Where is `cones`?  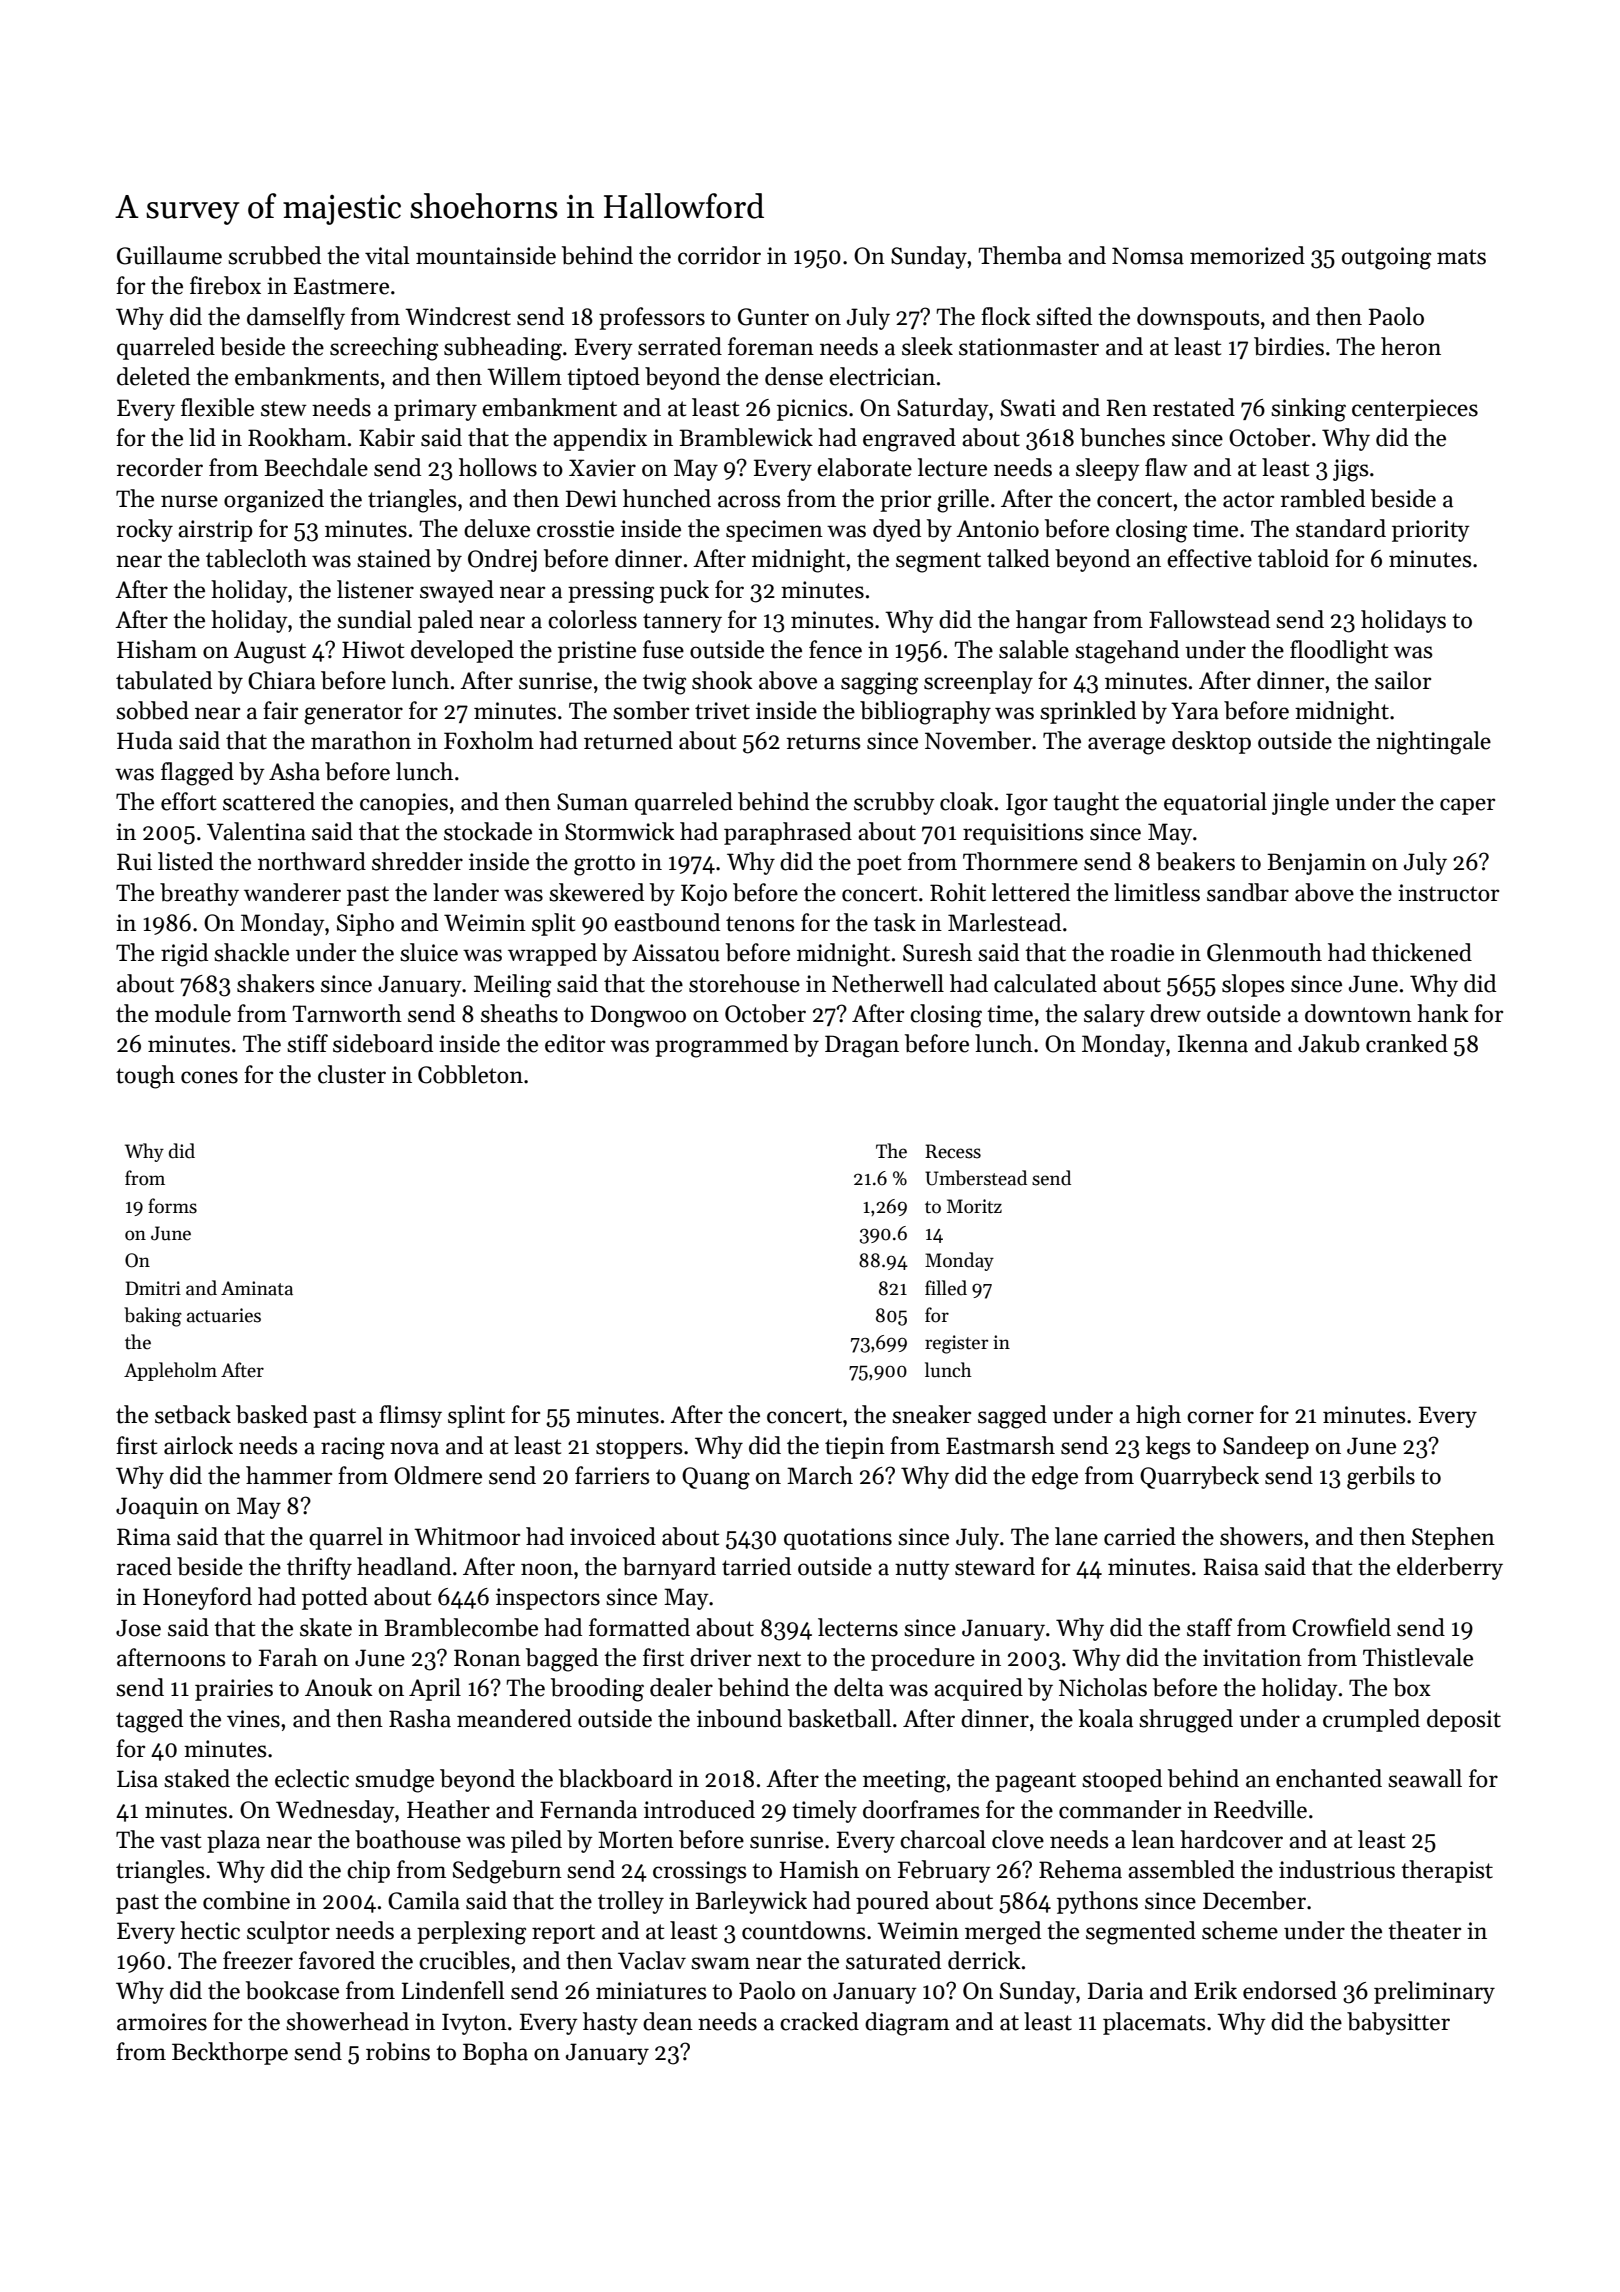 cones is located at coordinates (209, 1077).
